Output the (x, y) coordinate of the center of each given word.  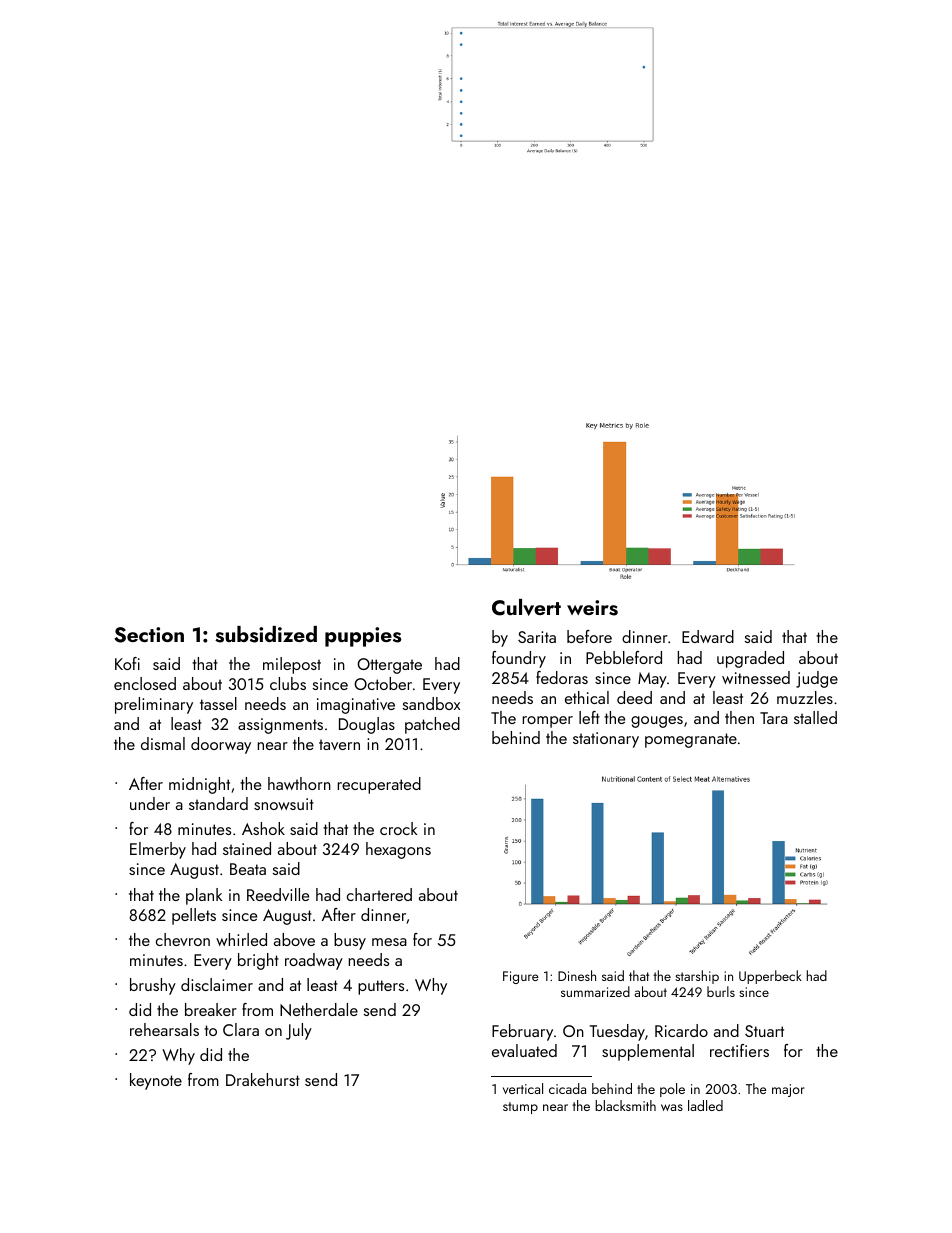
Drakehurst (263, 1079)
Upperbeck (770, 977)
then (739, 717)
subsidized (266, 634)
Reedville (278, 894)
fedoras (562, 677)
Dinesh (577, 975)
